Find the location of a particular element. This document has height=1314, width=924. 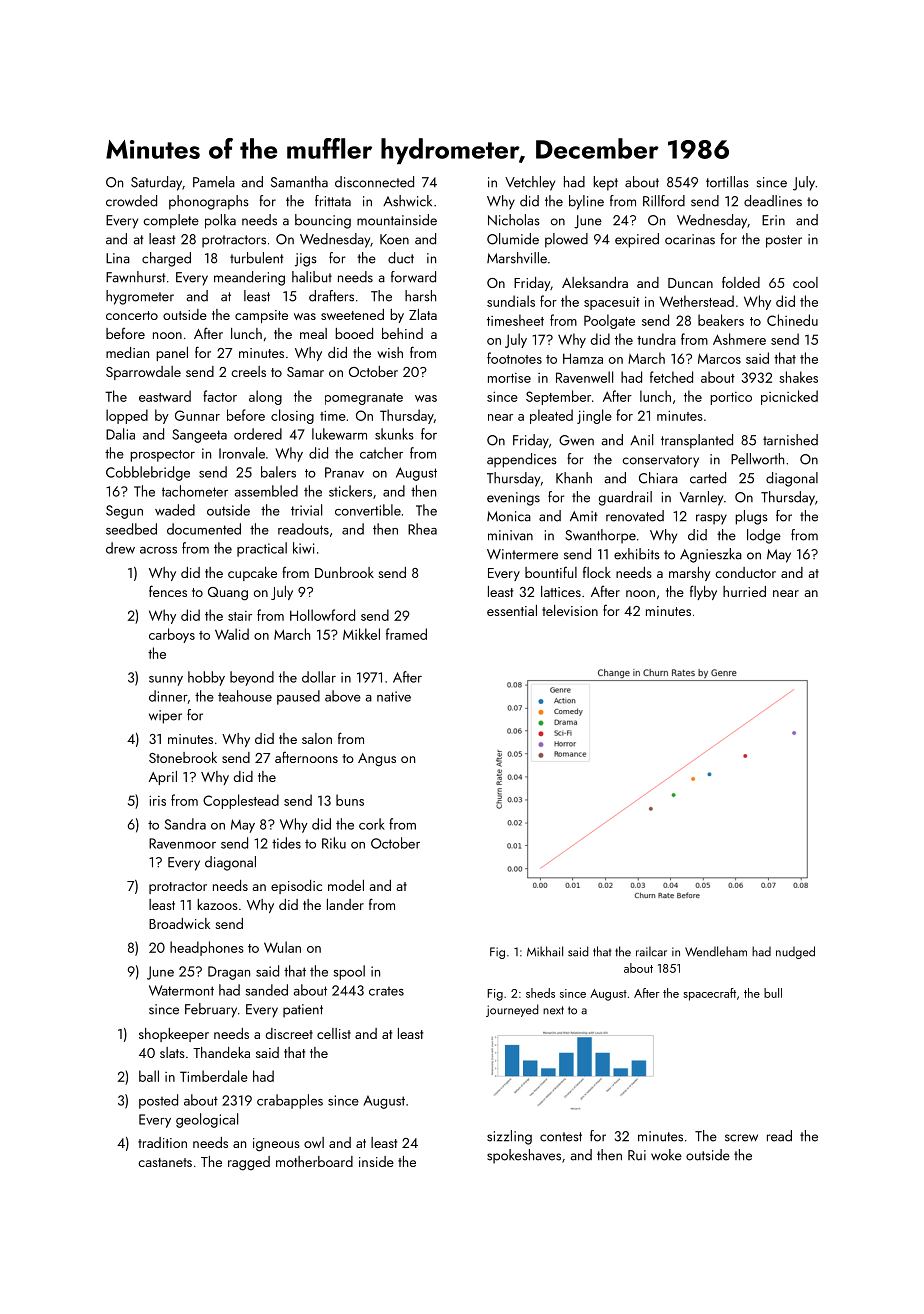

tortillas is located at coordinates (727, 182).
